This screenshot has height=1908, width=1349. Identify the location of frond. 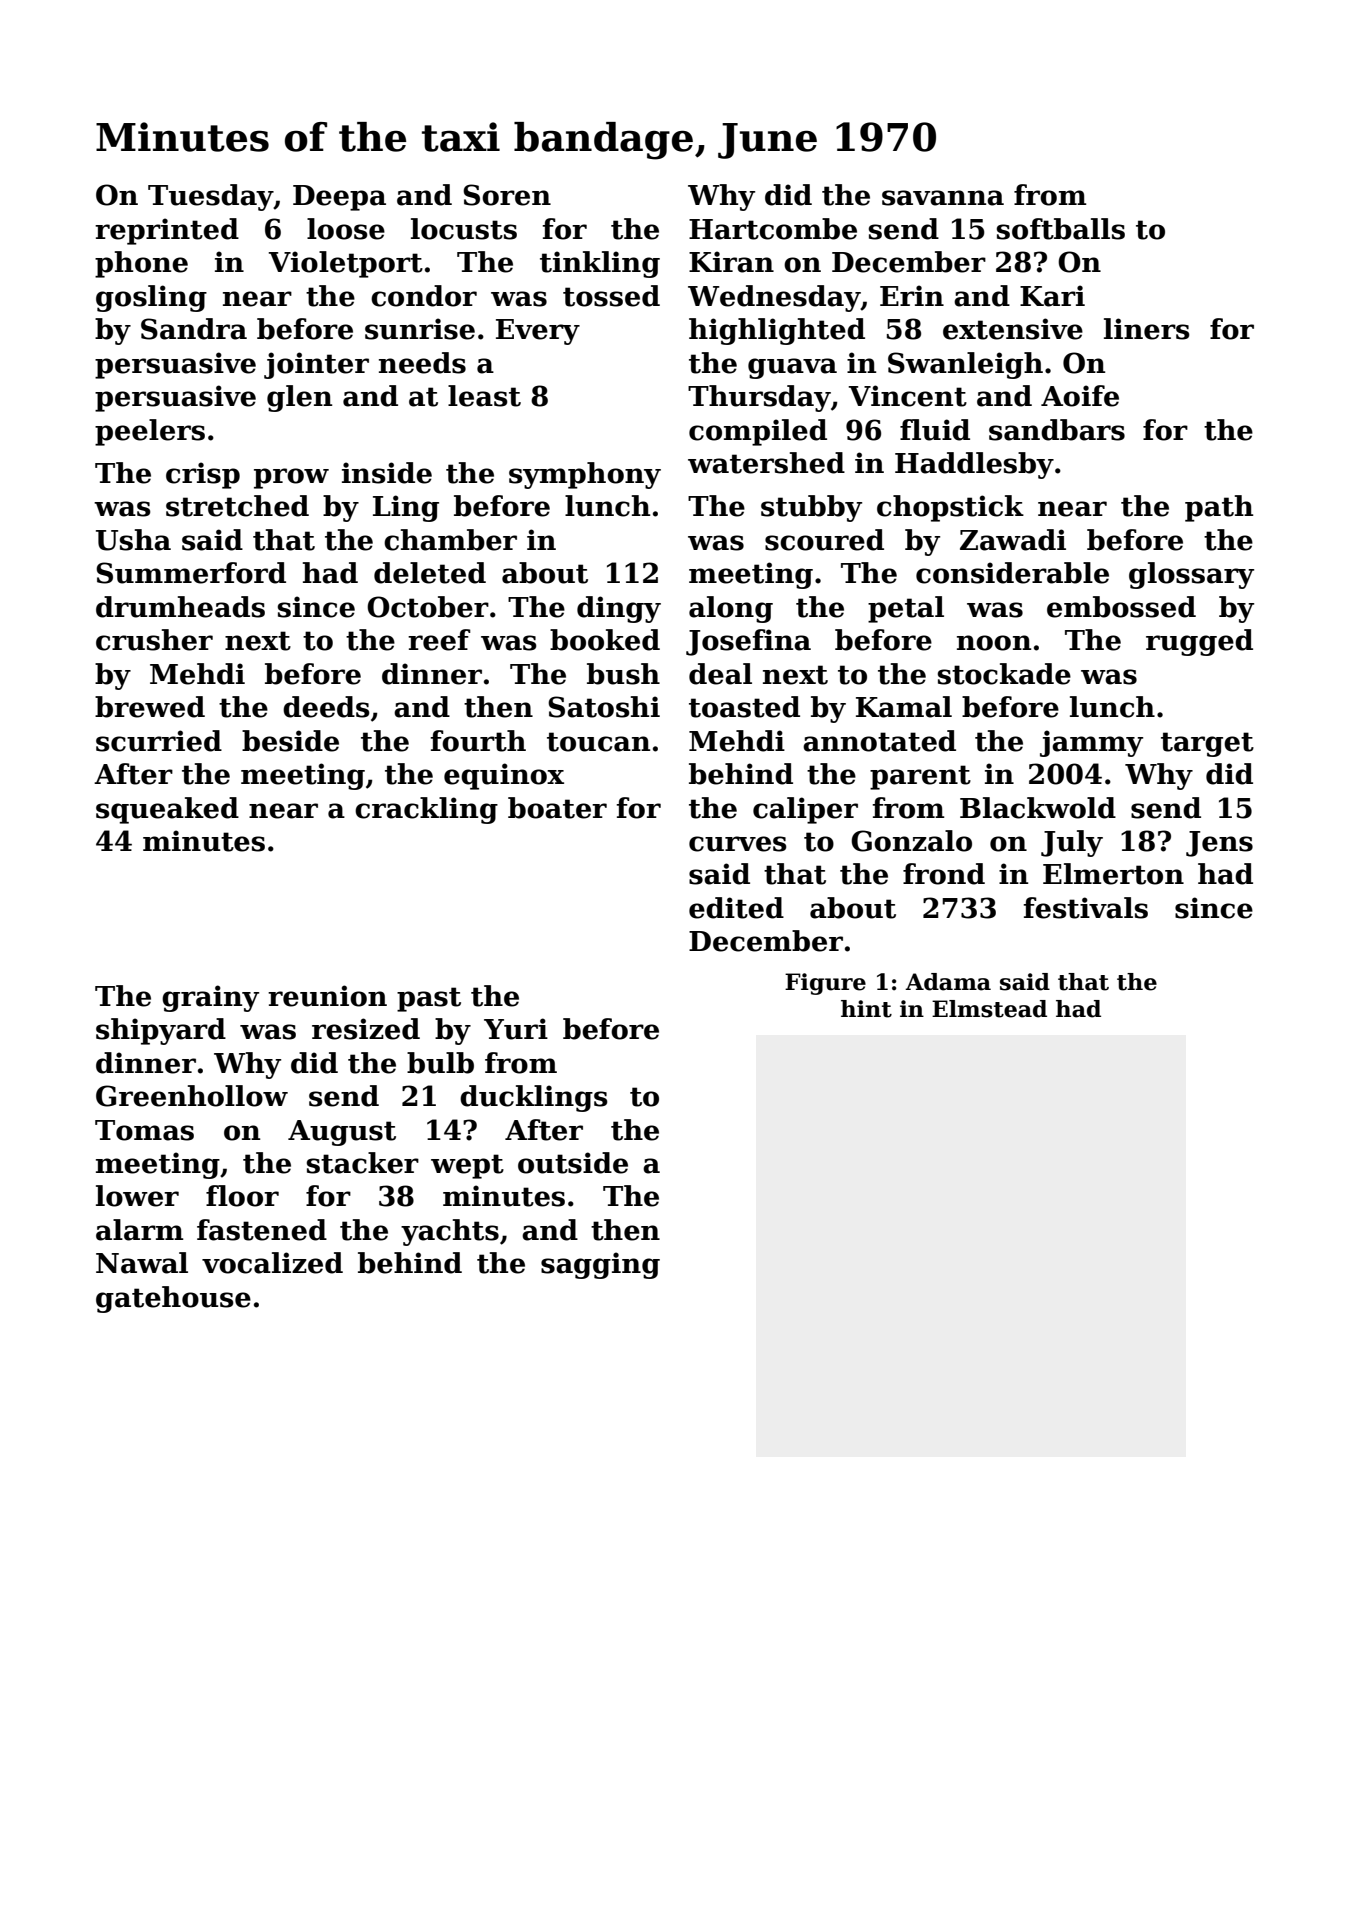
(944, 874).
